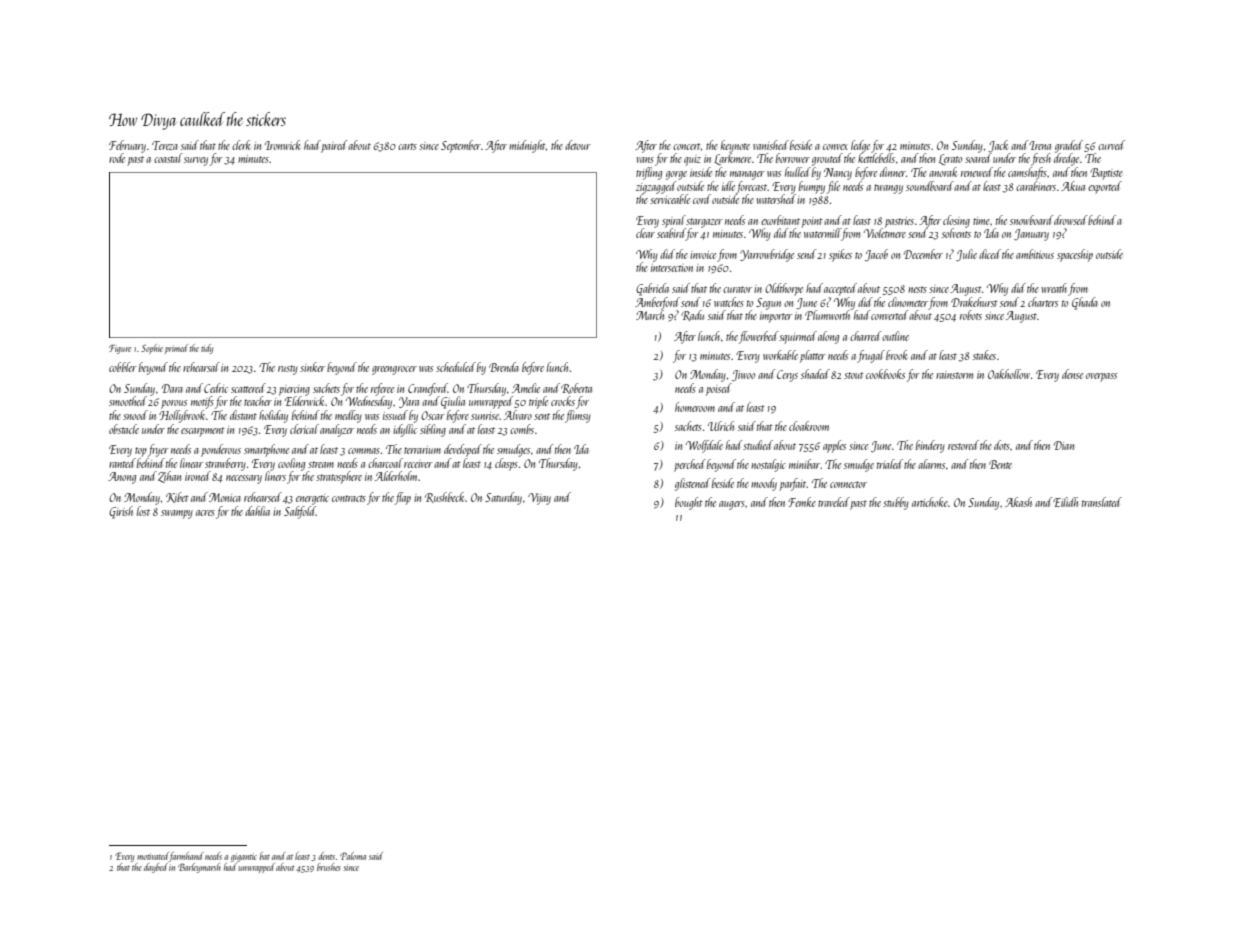  I want to click on stubby, so click(896, 503).
